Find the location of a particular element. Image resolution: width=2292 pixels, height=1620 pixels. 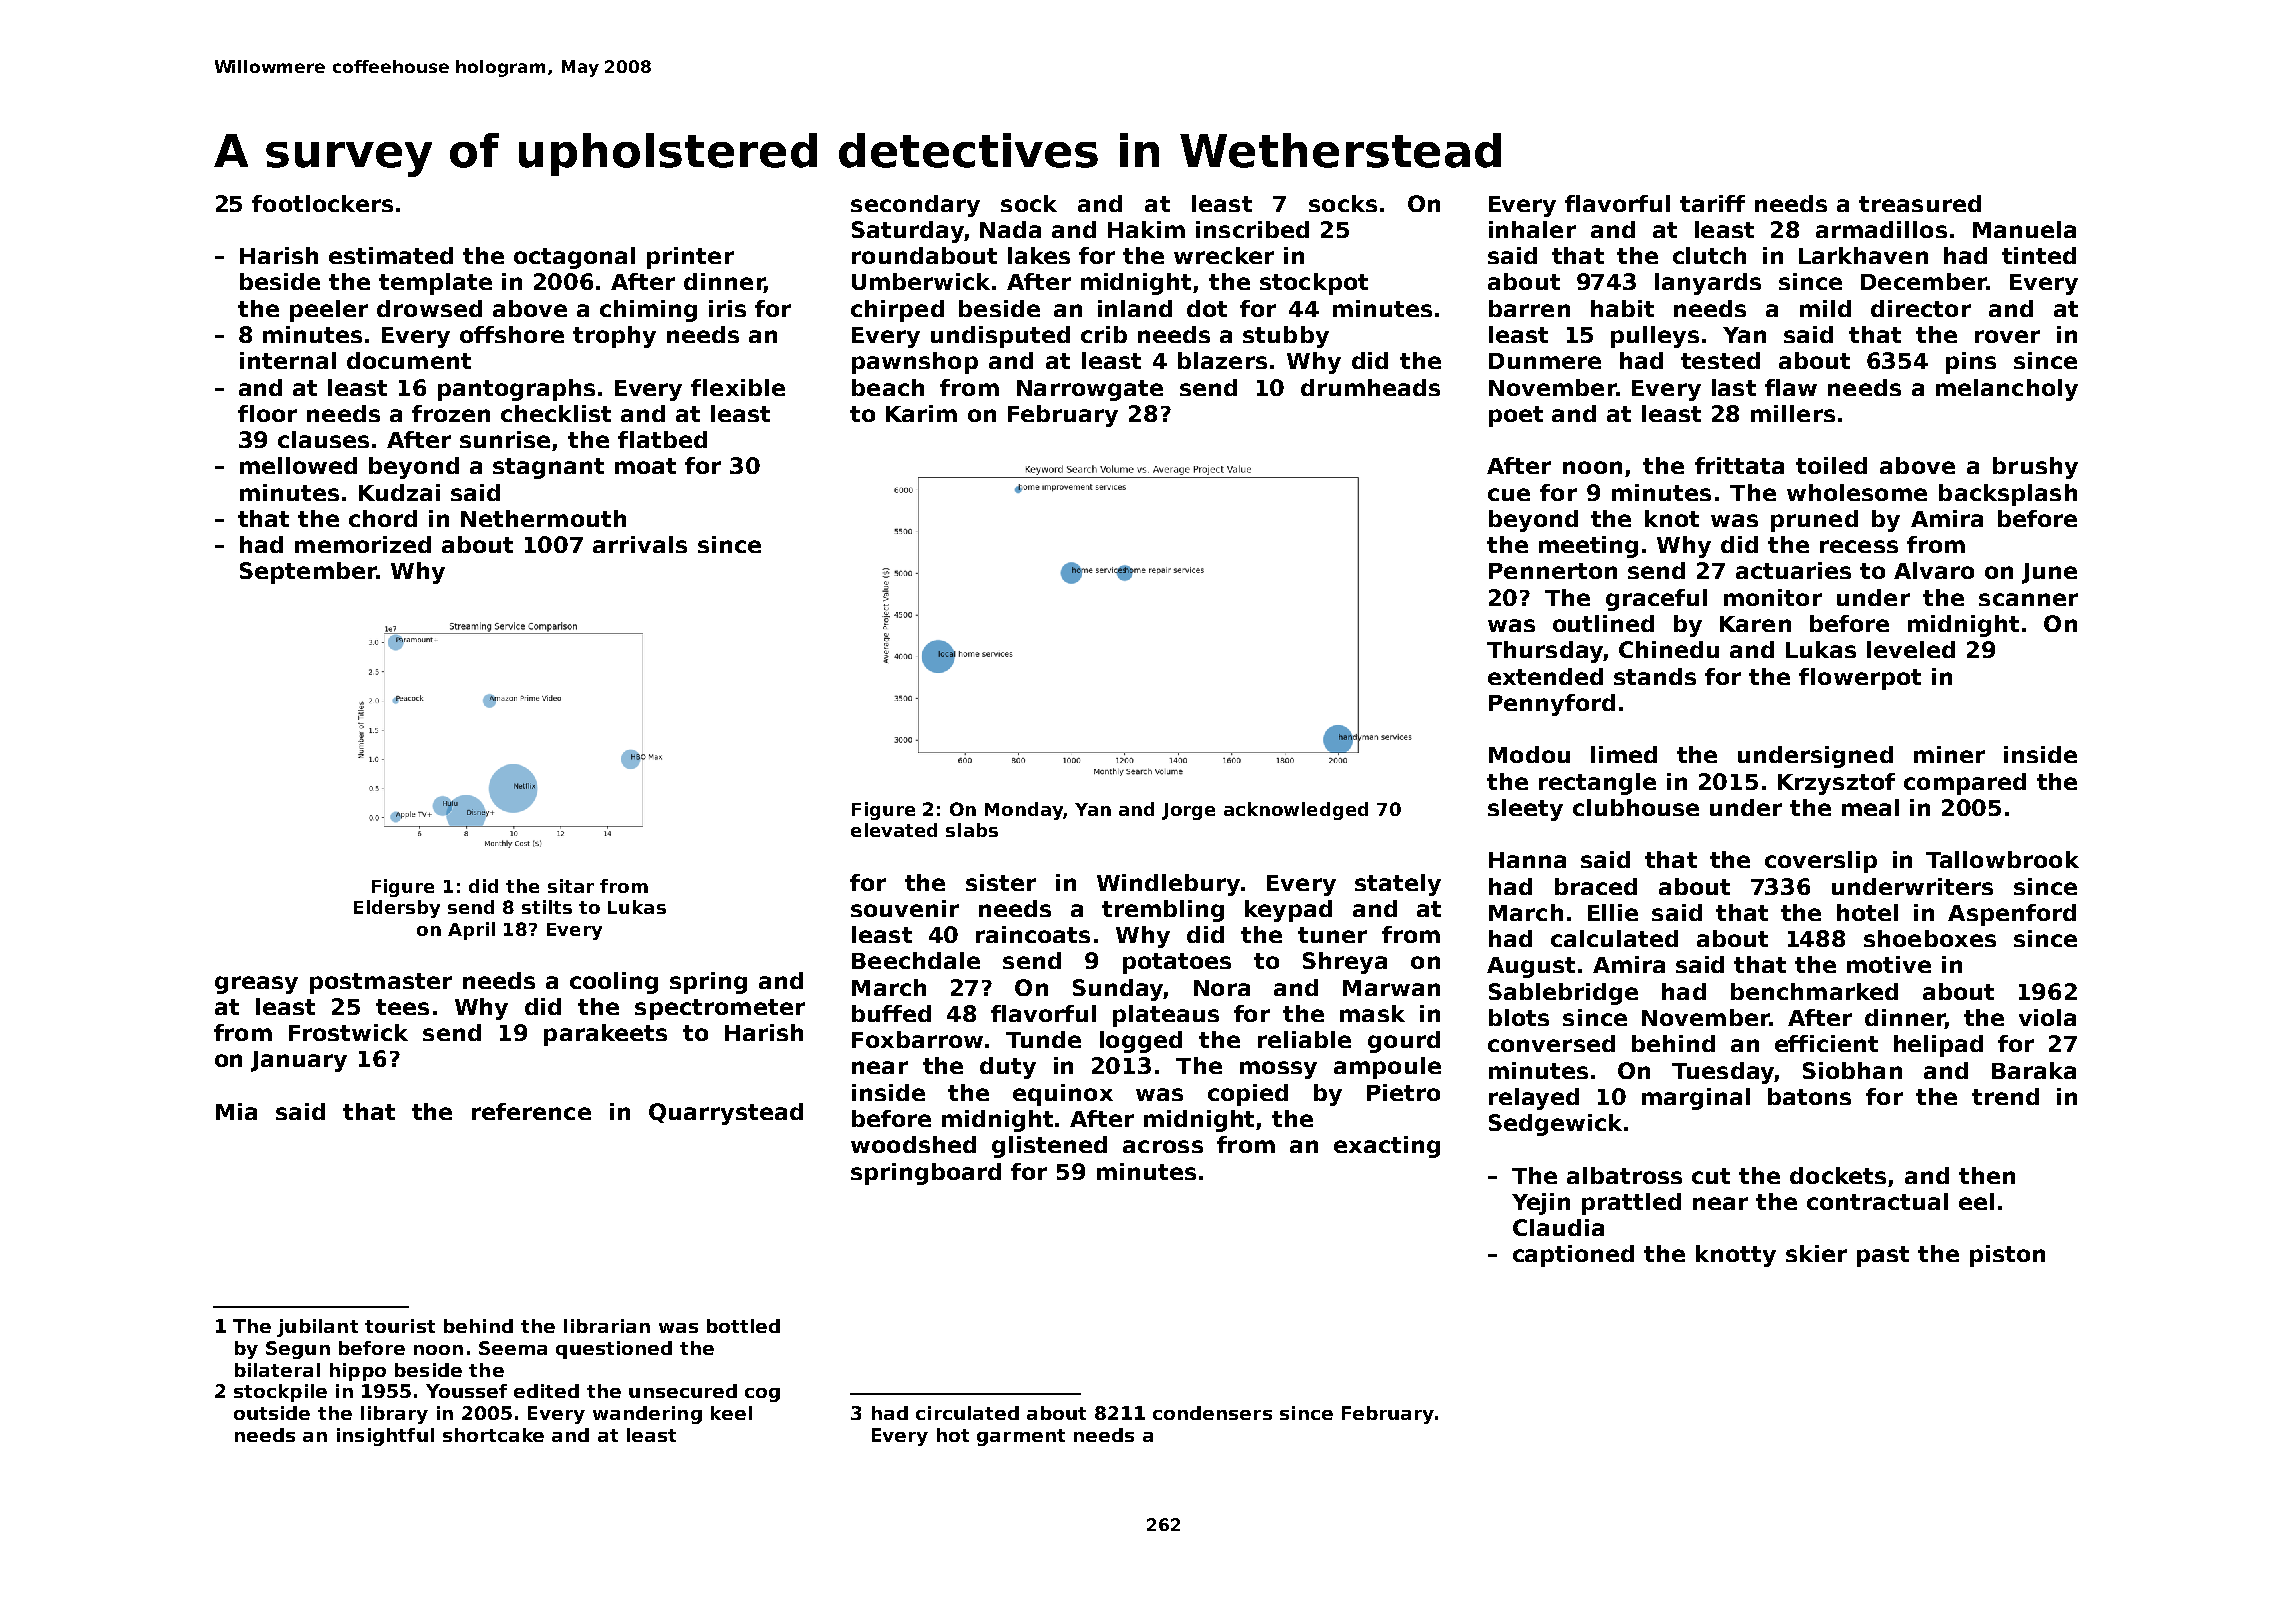

Narrowgate is located at coordinates (1090, 390).
